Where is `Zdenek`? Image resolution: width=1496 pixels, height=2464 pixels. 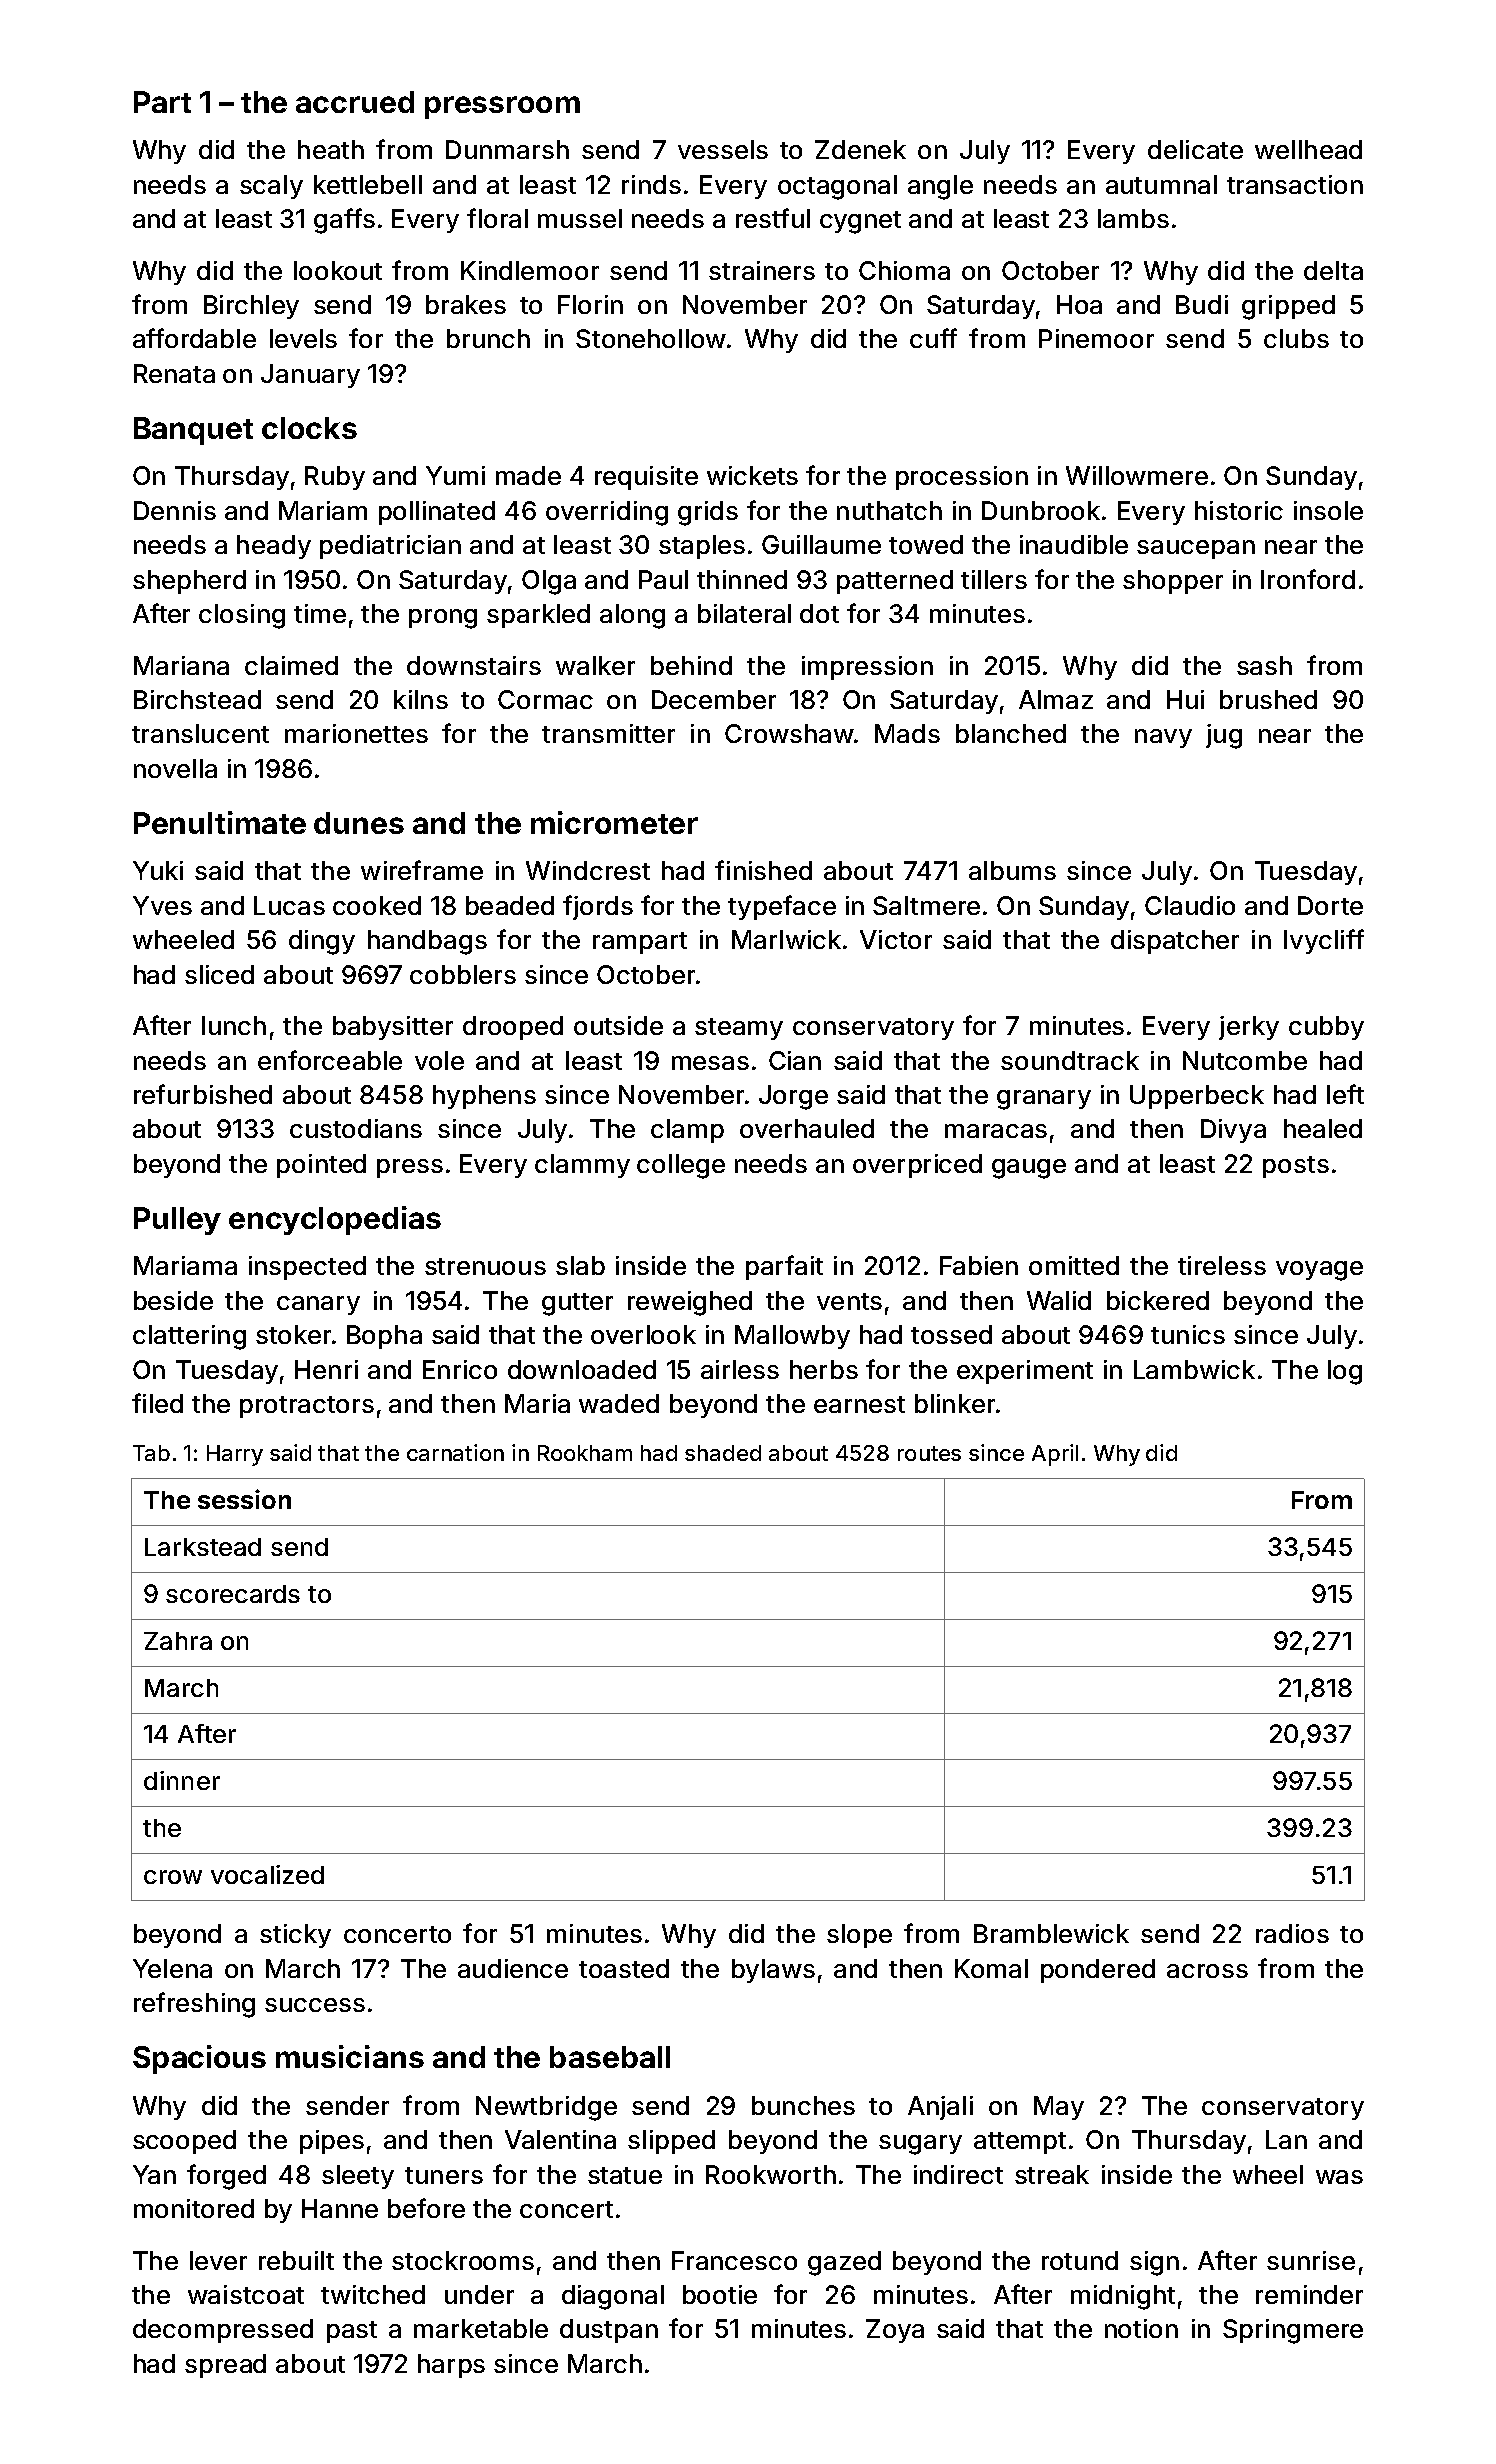 Zdenek is located at coordinates (860, 149).
